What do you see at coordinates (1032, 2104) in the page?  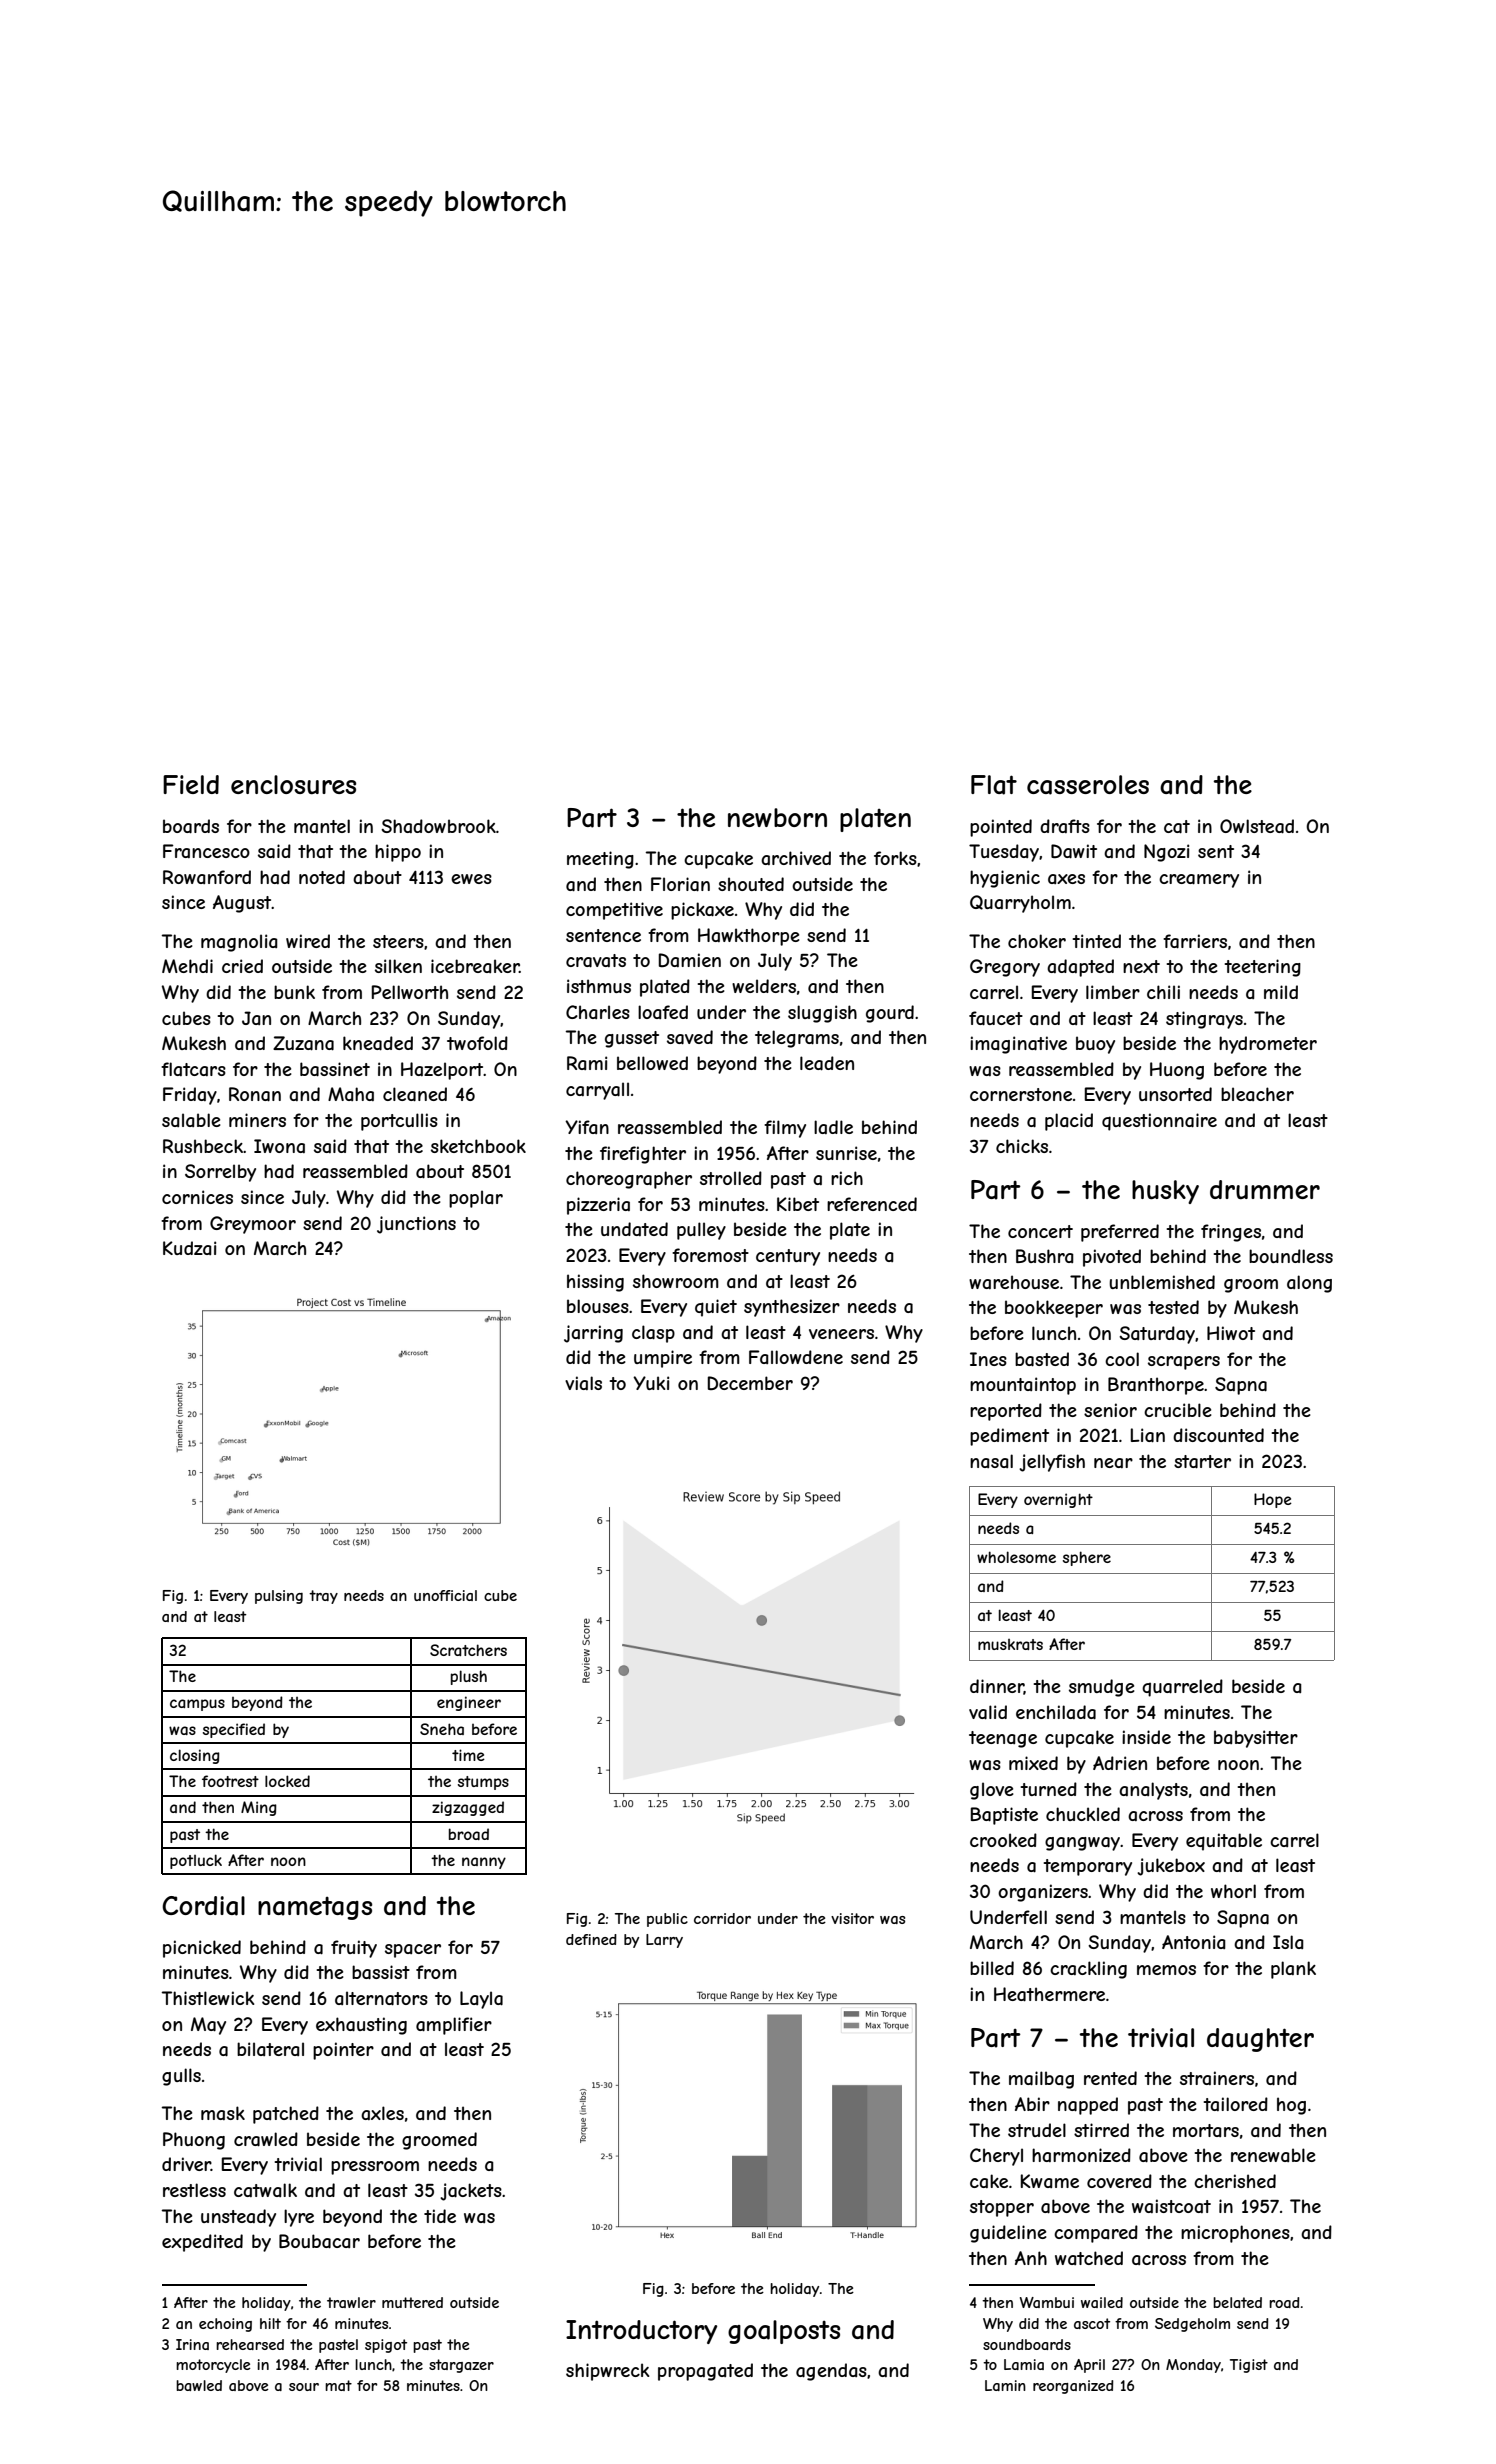 I see `Abir` at bounding box center [1032, 2104].
